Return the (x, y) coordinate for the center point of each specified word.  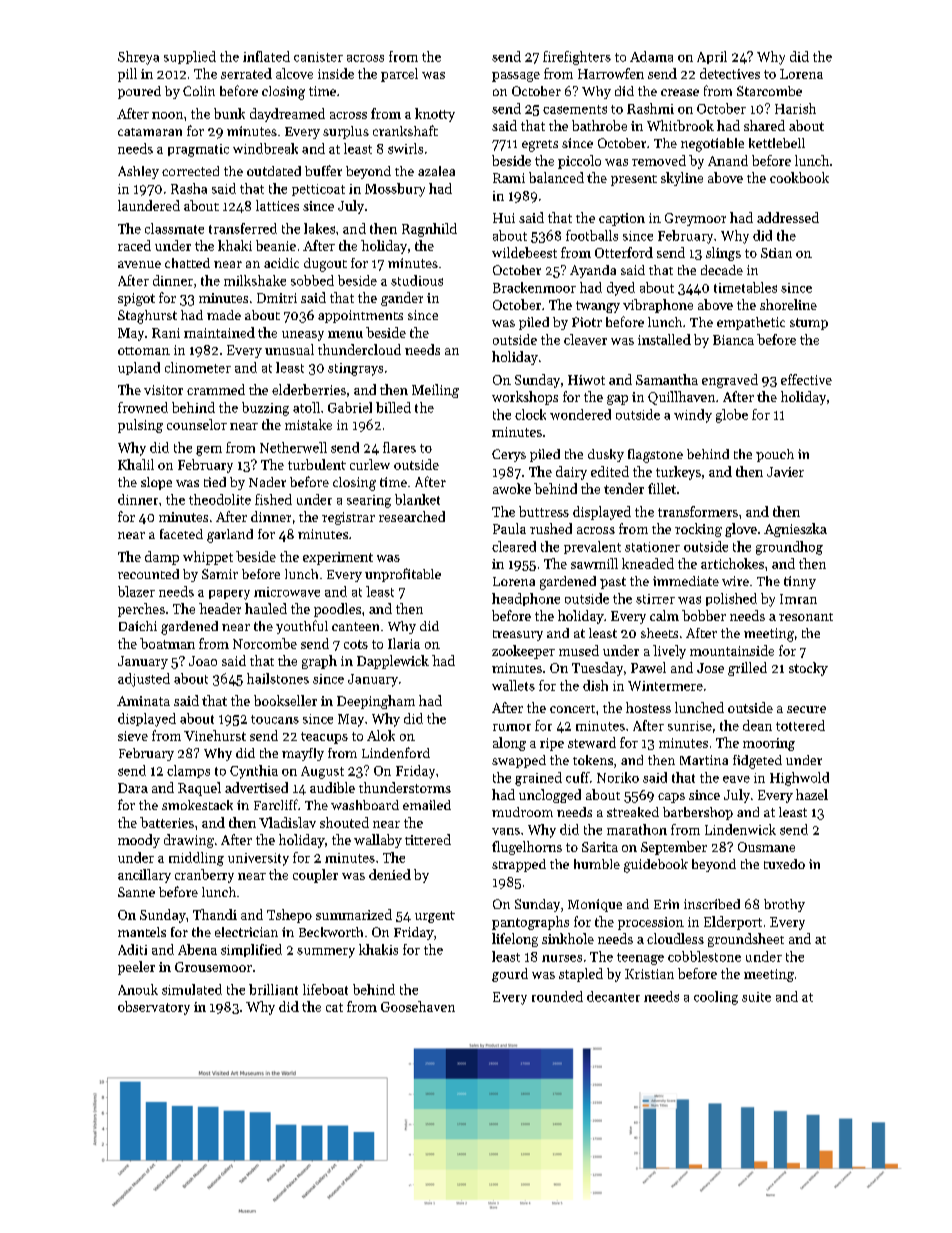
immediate (686, 581)
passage (516, 77)
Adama (651, 56)
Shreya (138, 58)
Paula (509, 528)
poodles (337, 610)
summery (326, 953)
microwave (287, 592)
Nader (267, 482)
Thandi (215, 914)
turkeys (678, 473)
